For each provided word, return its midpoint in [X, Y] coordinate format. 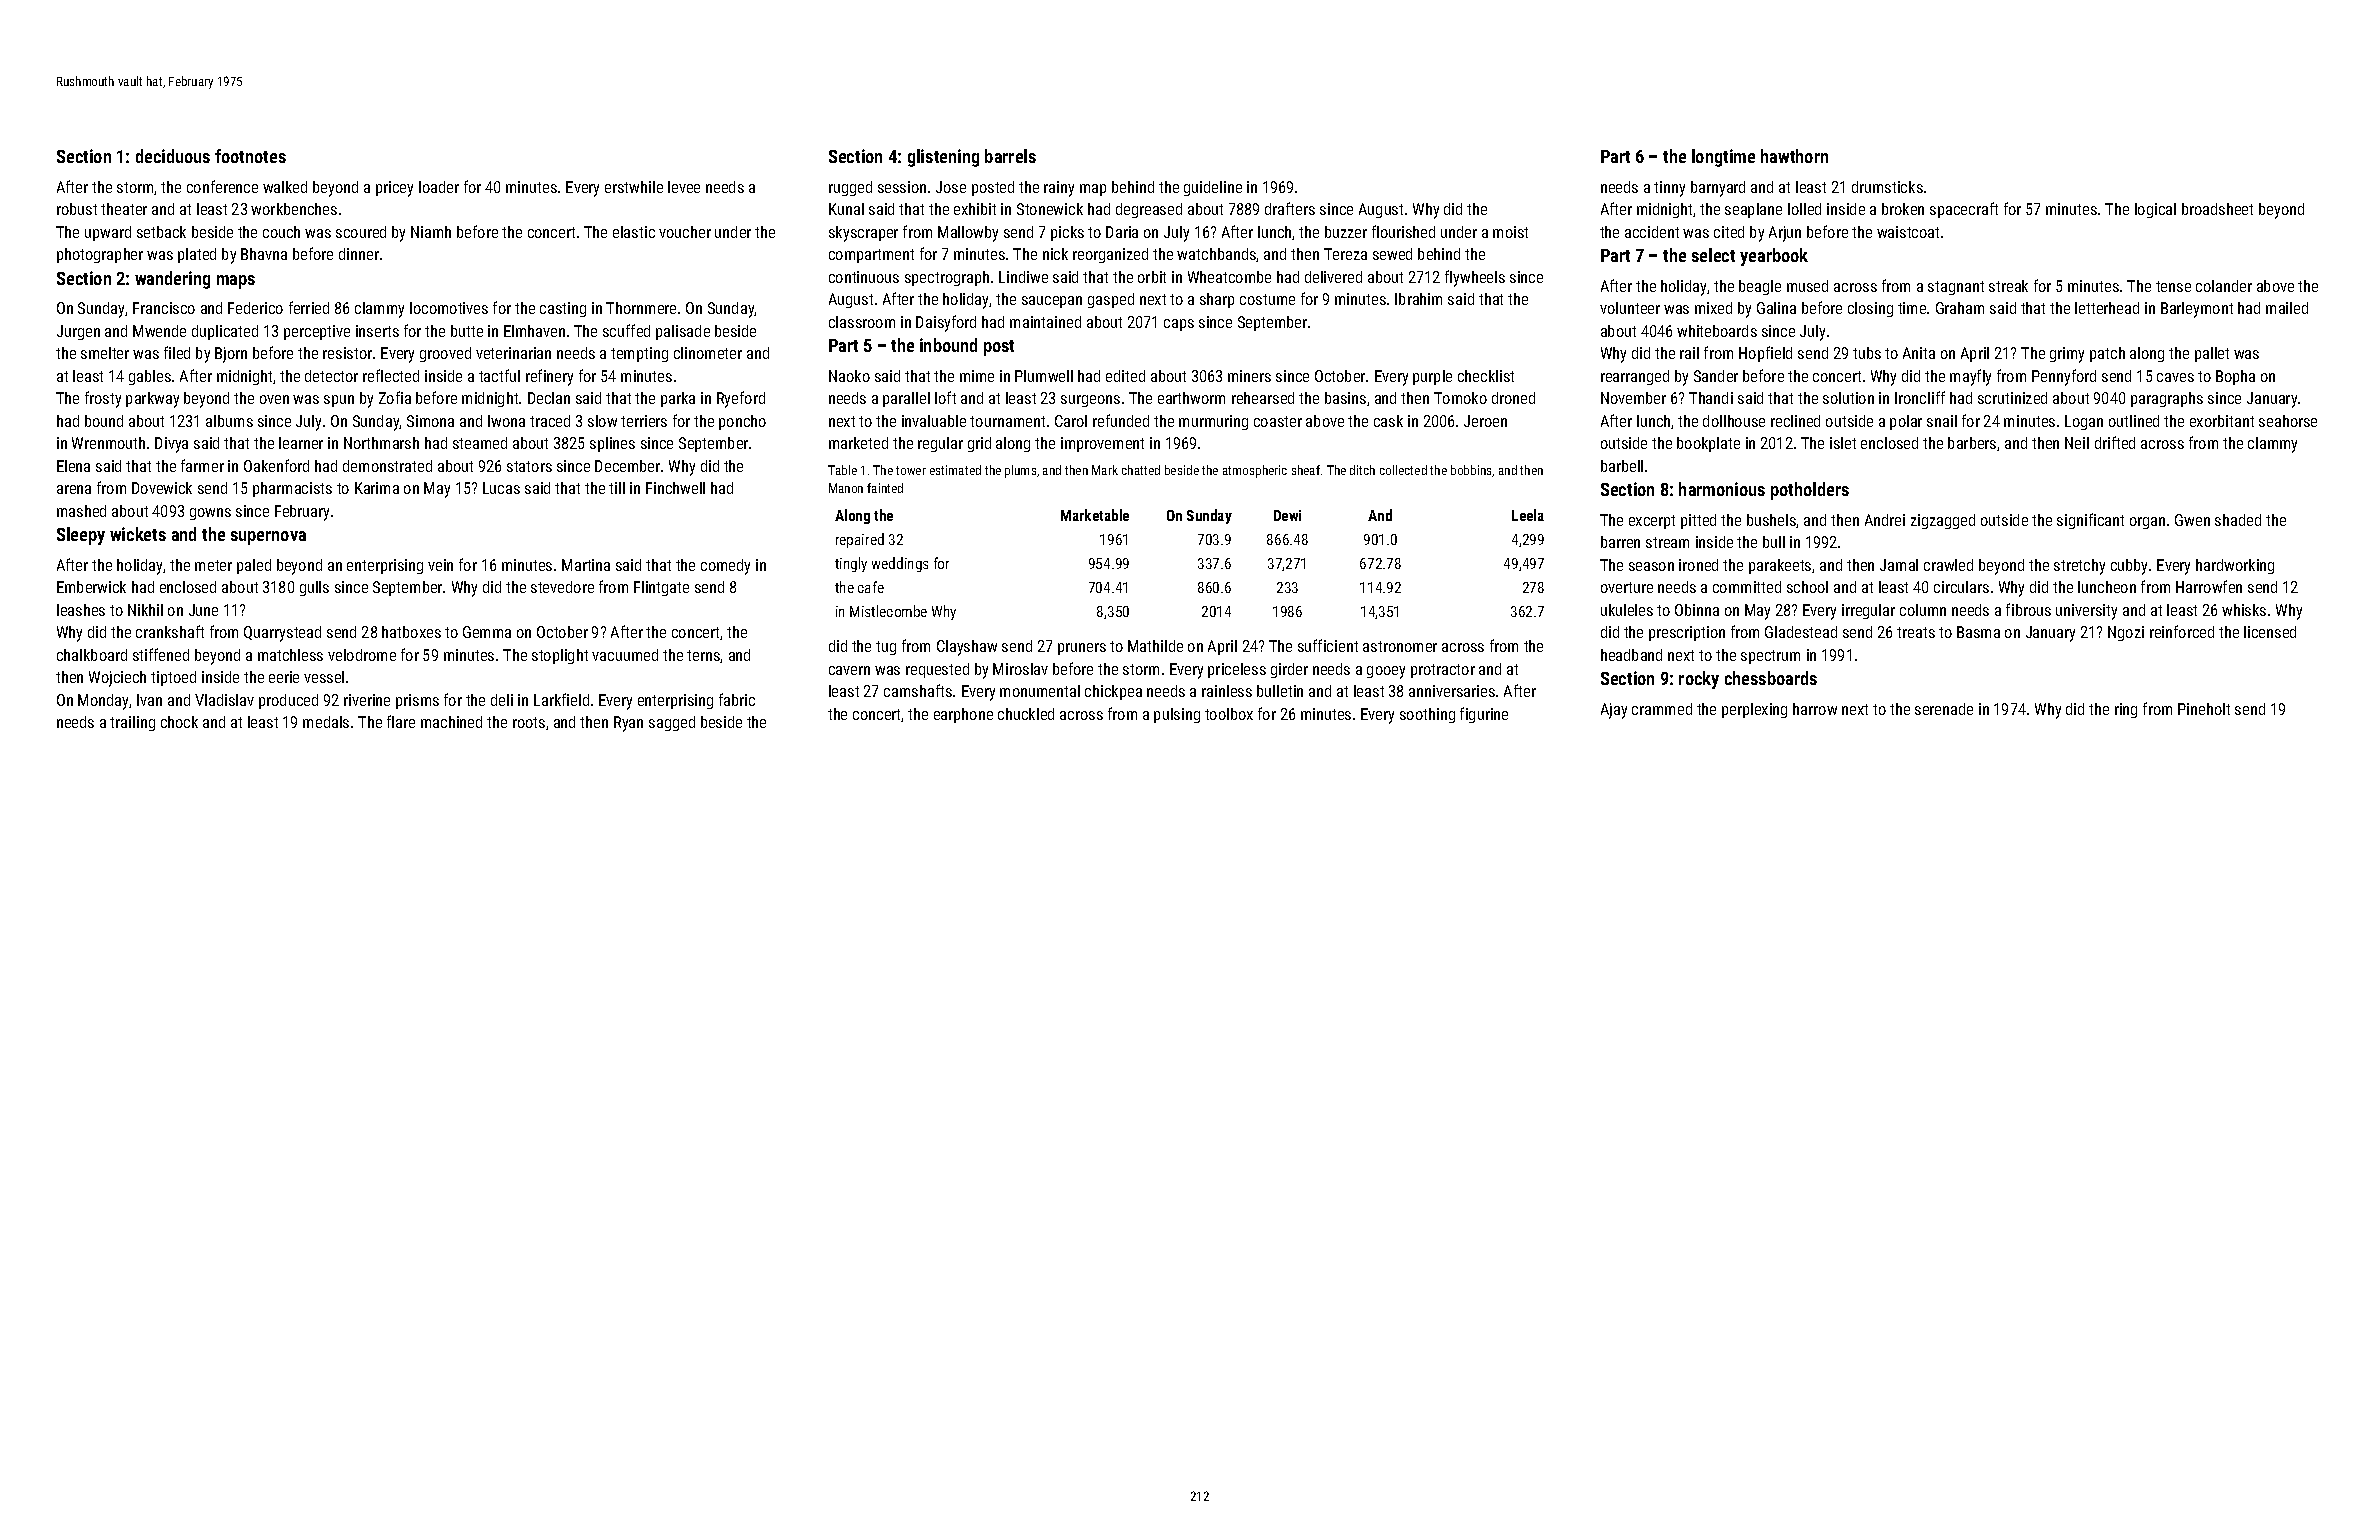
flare [401, 721]
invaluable [934, 421]
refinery [549, 377]
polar [1906, 422]
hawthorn [1794, 156]
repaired [860, 540]
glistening [943, 158]
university [2086, 612]
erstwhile [634, 187]
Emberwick [91, 587]
